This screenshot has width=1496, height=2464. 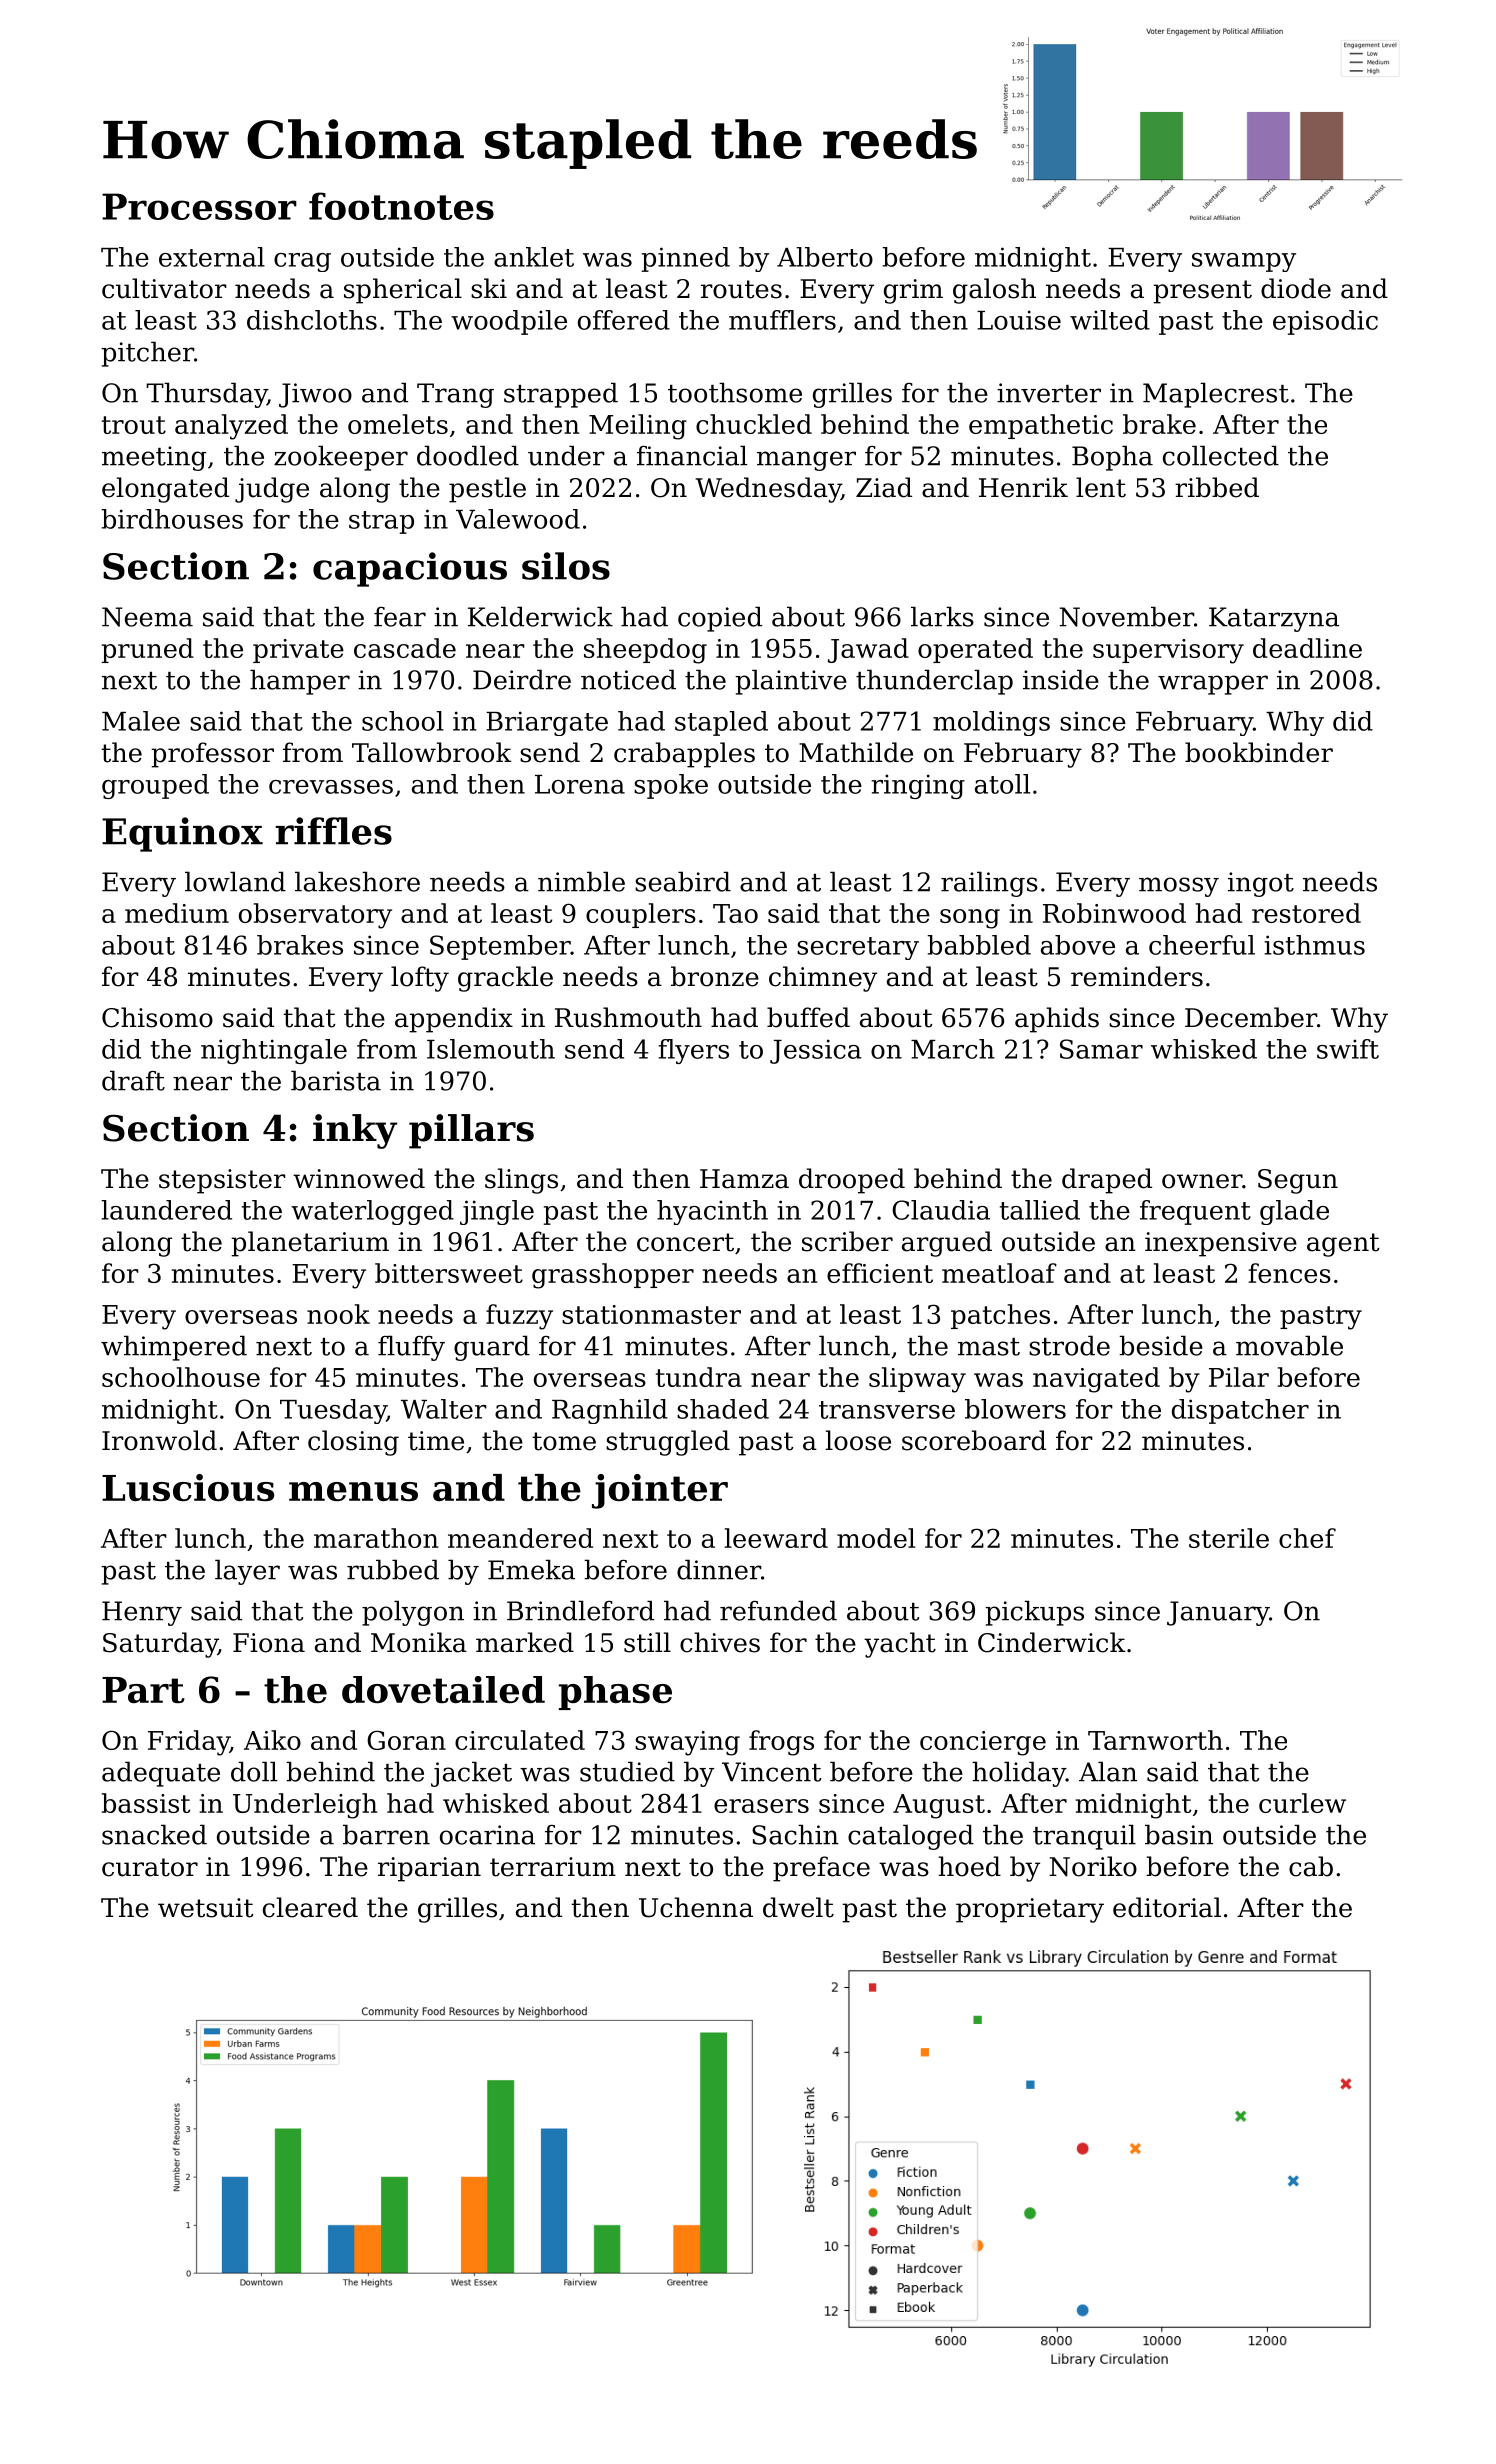 What do you see at coordinates (798, 1907) in the screenshot?
I see `dwelt` at bounding box center [798, 1907].
